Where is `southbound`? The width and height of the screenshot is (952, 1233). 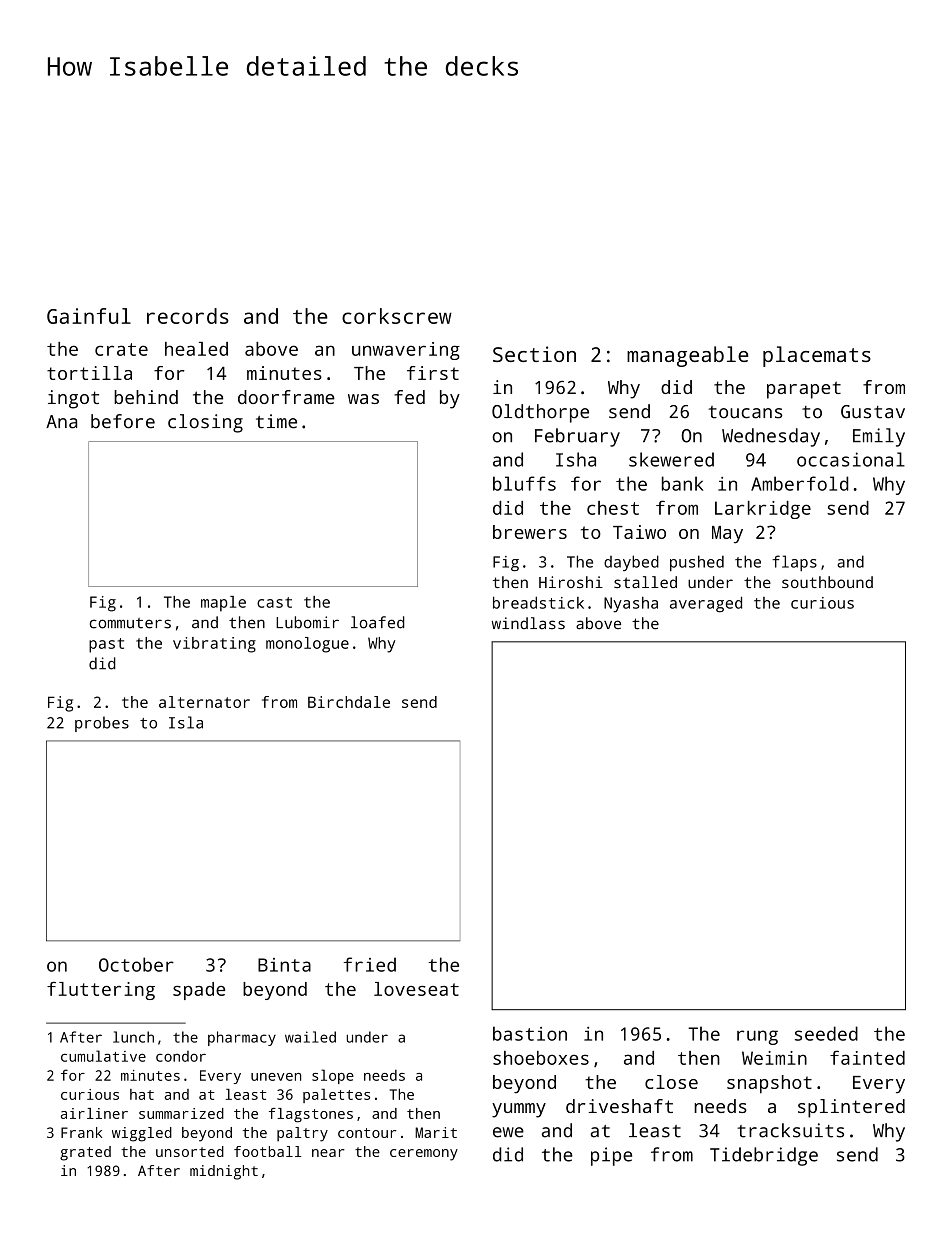 southbound is located at coordinates (827, 582).
